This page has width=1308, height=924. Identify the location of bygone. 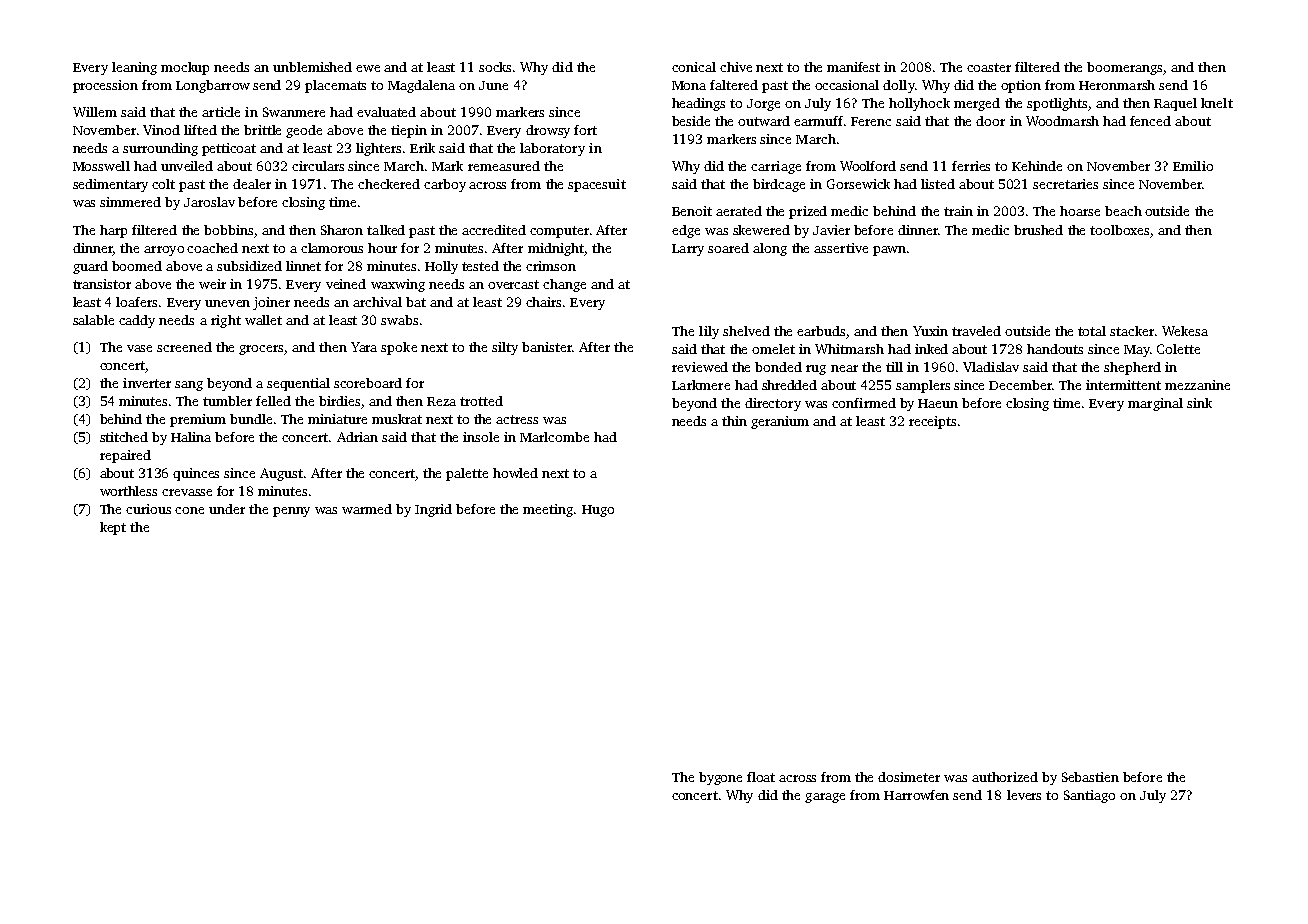
(720, 778).
